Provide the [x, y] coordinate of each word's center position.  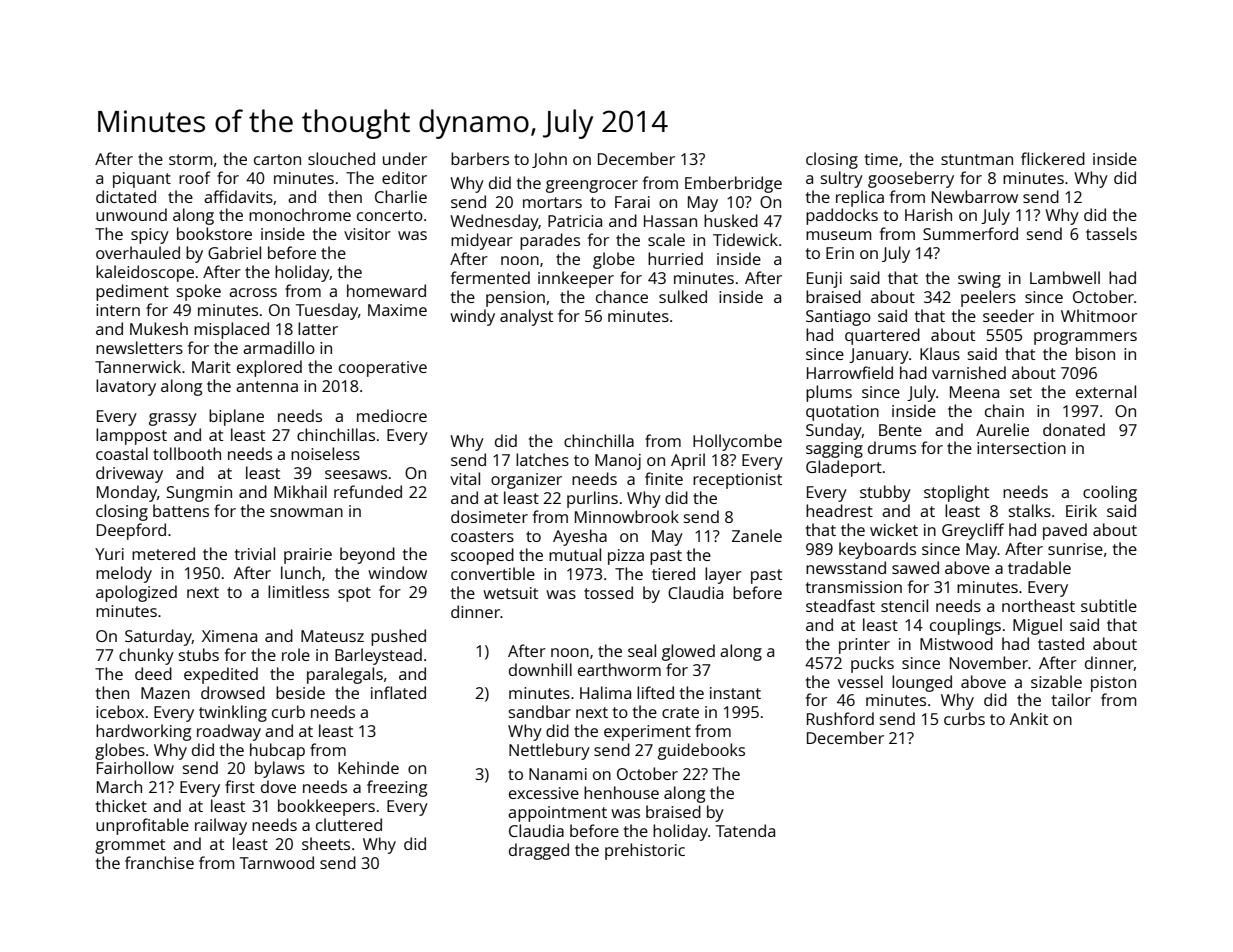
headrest [839, 510]
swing [979, 280]
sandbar [540, 711]
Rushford [840, 718]
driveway [129, 474]
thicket [121, 805]
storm [190, 159]
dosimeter [489, 516]
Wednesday [494, 222]
